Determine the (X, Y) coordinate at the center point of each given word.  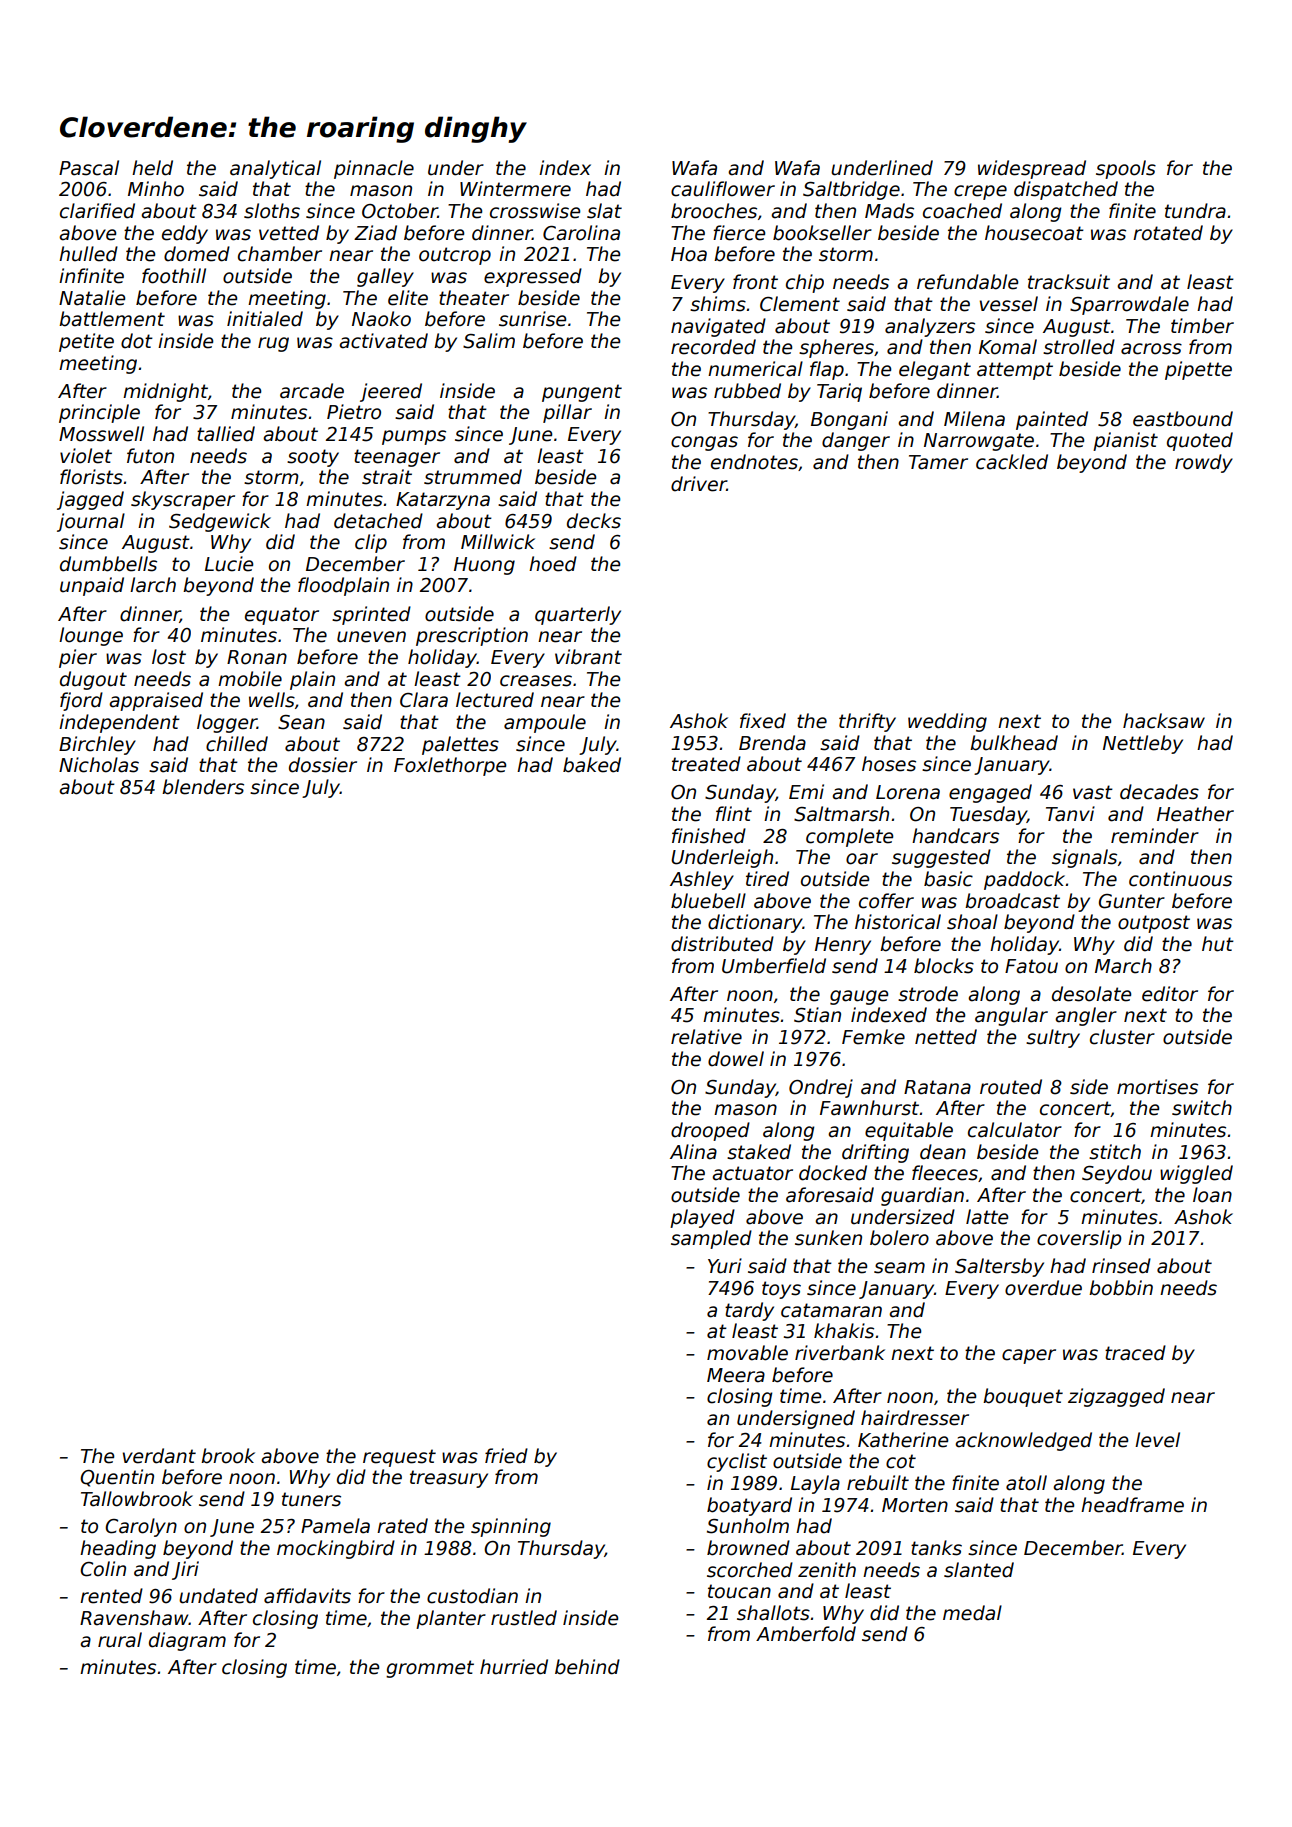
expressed (533, 277)
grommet (430, 1669)
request (399, 1458)
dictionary (755, 923)
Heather (1195, 814)
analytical (275, 169)
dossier (323, 765)
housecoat (1034, 233)
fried (506, 1456)
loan (1212, 1195)
